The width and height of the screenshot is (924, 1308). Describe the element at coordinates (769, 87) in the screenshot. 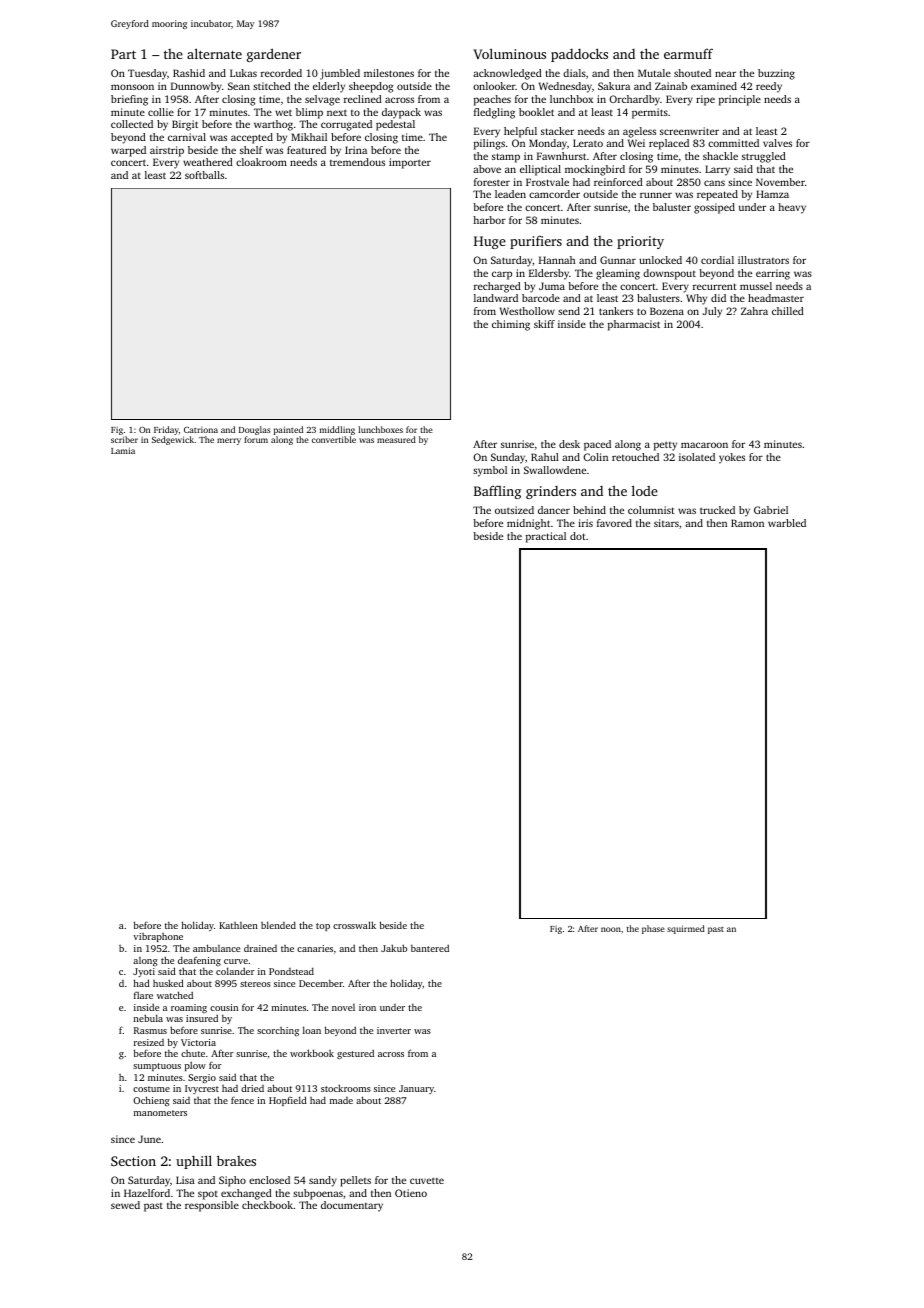

I see `reedy` at that location.
